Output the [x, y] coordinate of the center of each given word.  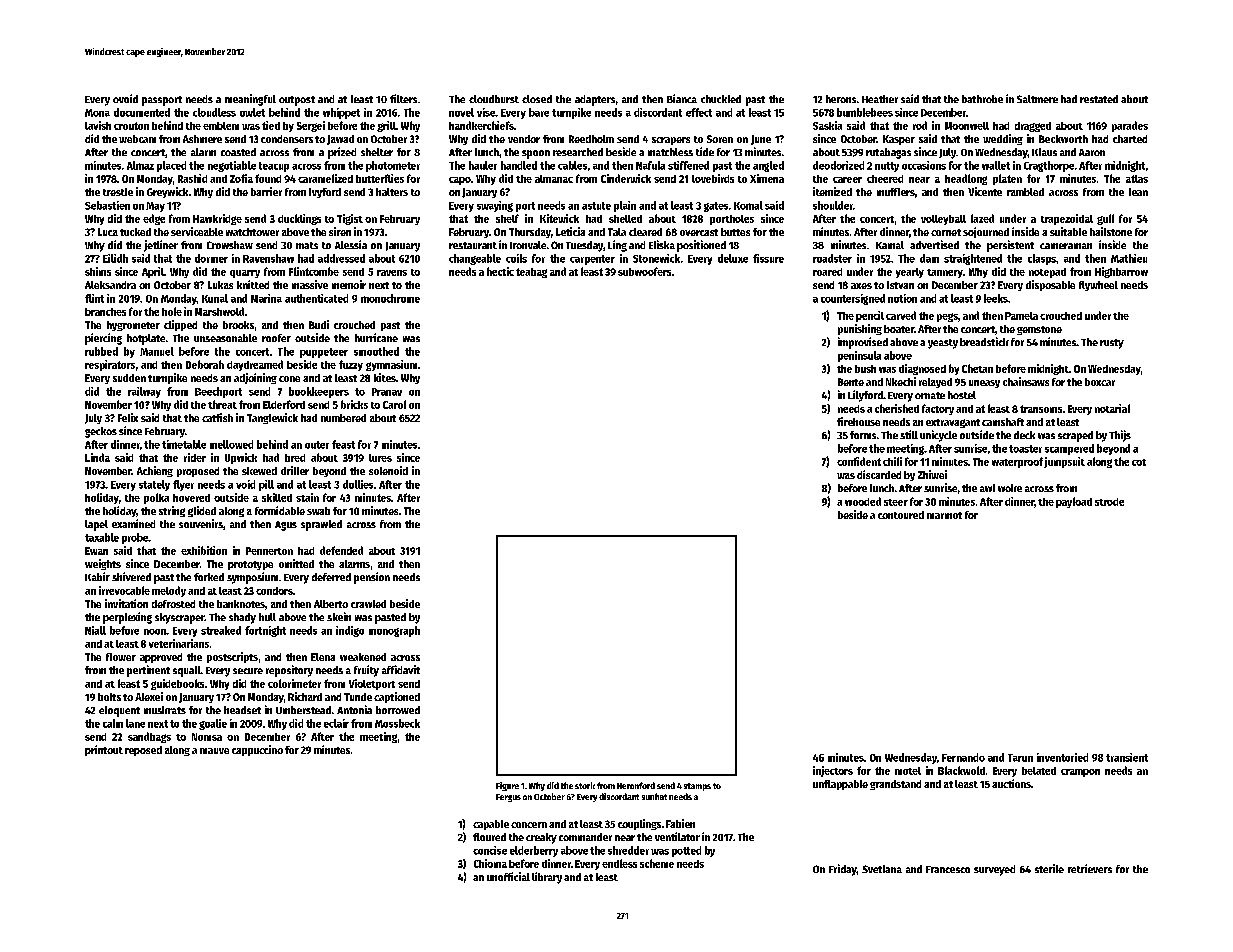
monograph [394, 631]
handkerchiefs [481, 125]
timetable [184, 444]
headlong [966, 179]
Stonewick [656, 258]
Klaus [1044, 152]
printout [104, 750]
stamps [697, 787]
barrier [266, 191]
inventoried [1062, 757]
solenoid [388, 470]
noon [155, 632]
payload [1074, 502]
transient [1127, 757]
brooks [238, 325]
